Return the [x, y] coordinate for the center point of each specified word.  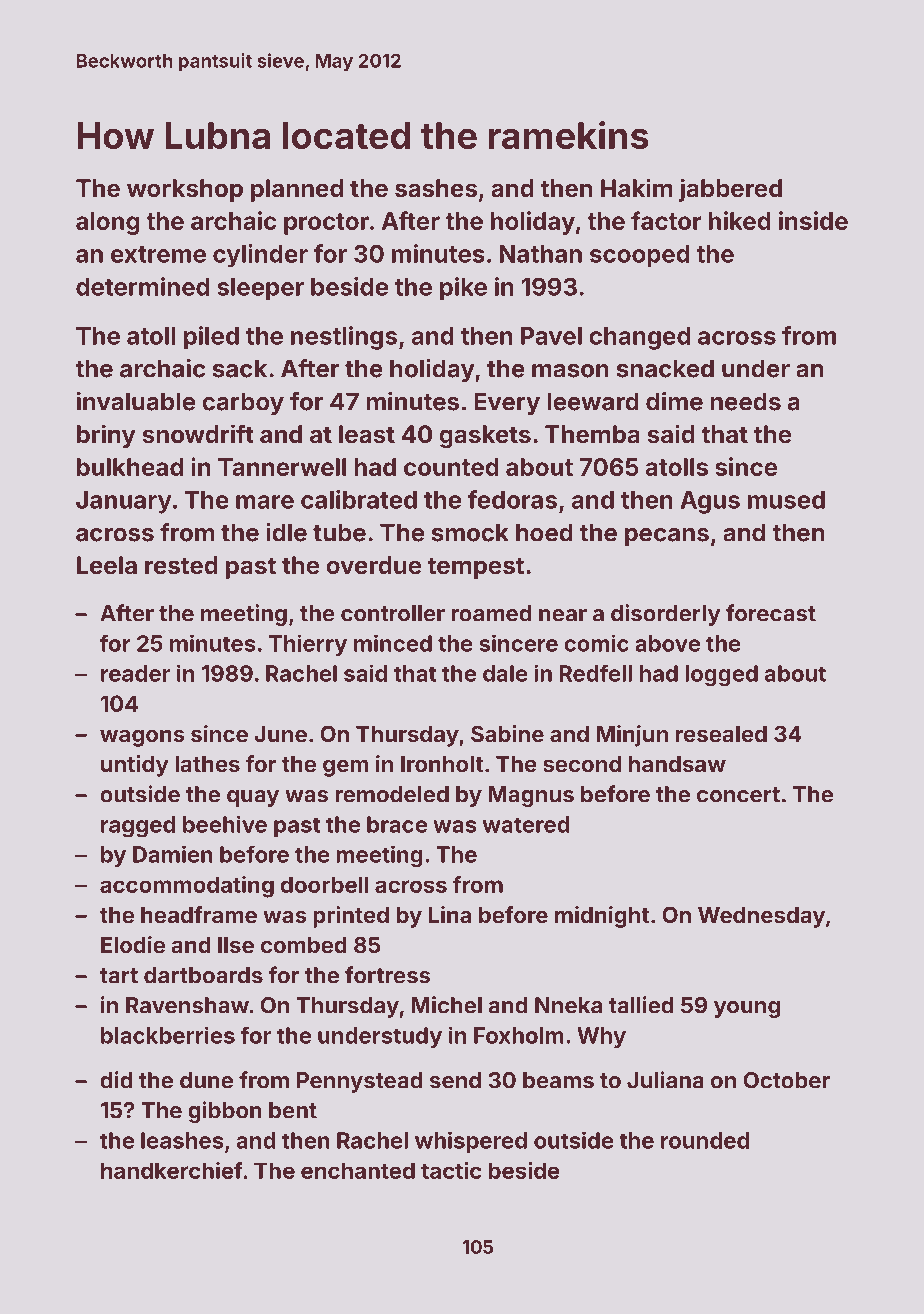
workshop [185, 190]
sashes [436, 188]
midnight [602, 917]
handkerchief [172, 1170]
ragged [138, 827]
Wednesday [761, 917]
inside [813, 220]
